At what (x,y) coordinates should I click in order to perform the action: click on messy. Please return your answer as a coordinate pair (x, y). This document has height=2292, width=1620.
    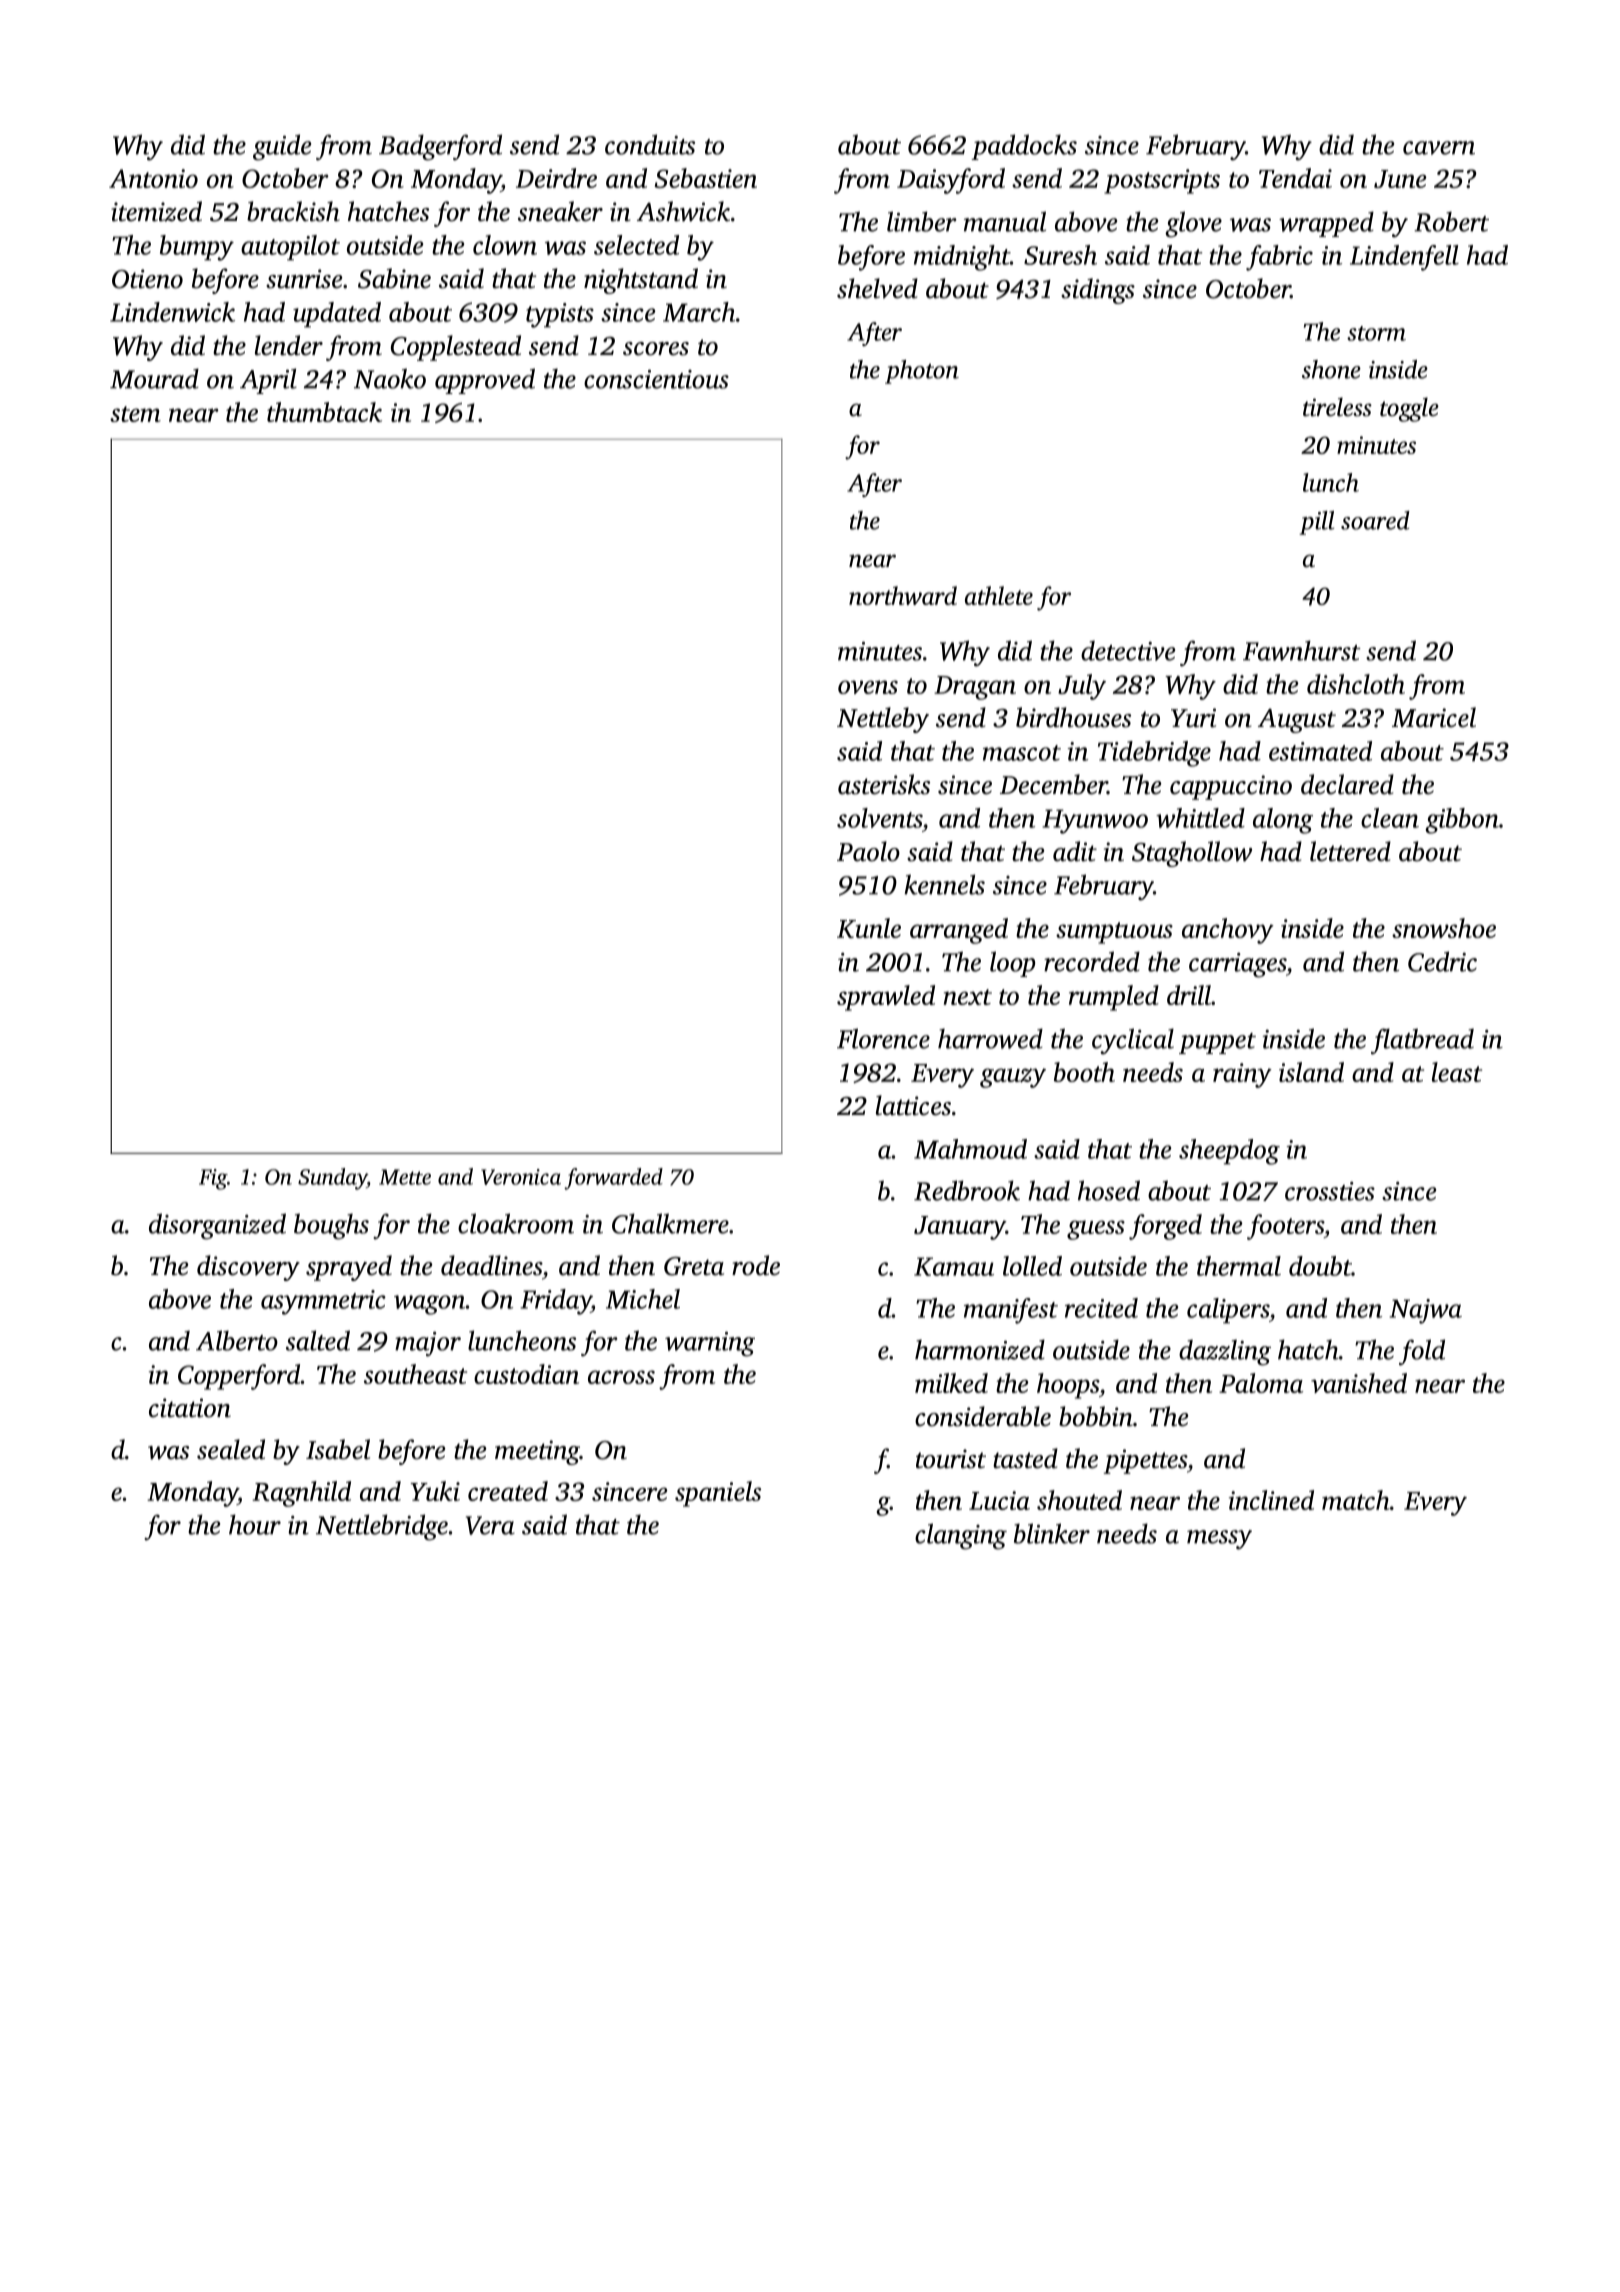
    Looking at the image, I should click on (1219, 1540).
